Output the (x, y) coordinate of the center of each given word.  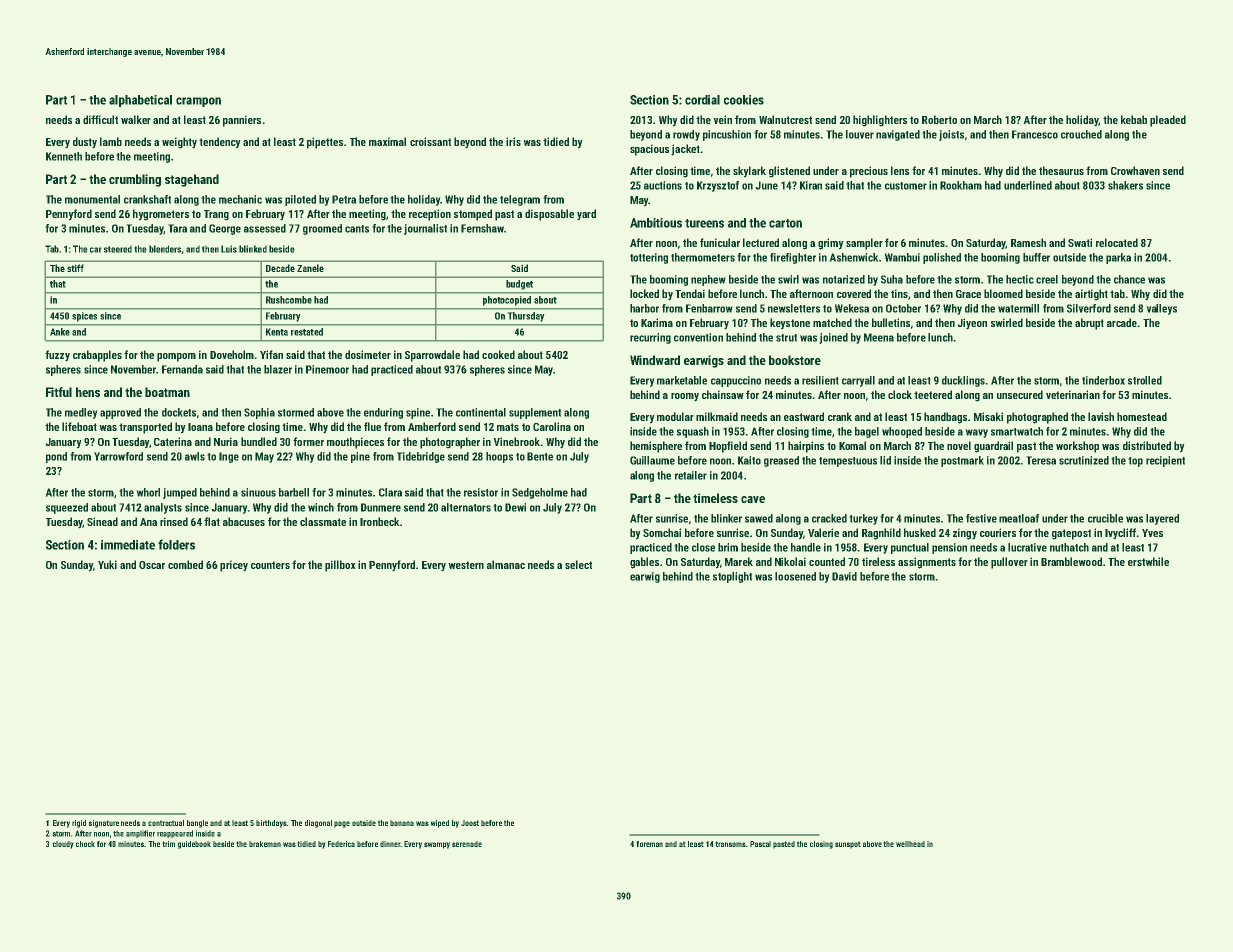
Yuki (107, 564)
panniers (242, 121)
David (844, 576)
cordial (702, 100)
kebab (1134, 119)
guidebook (194, 845)
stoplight (732, 577)
